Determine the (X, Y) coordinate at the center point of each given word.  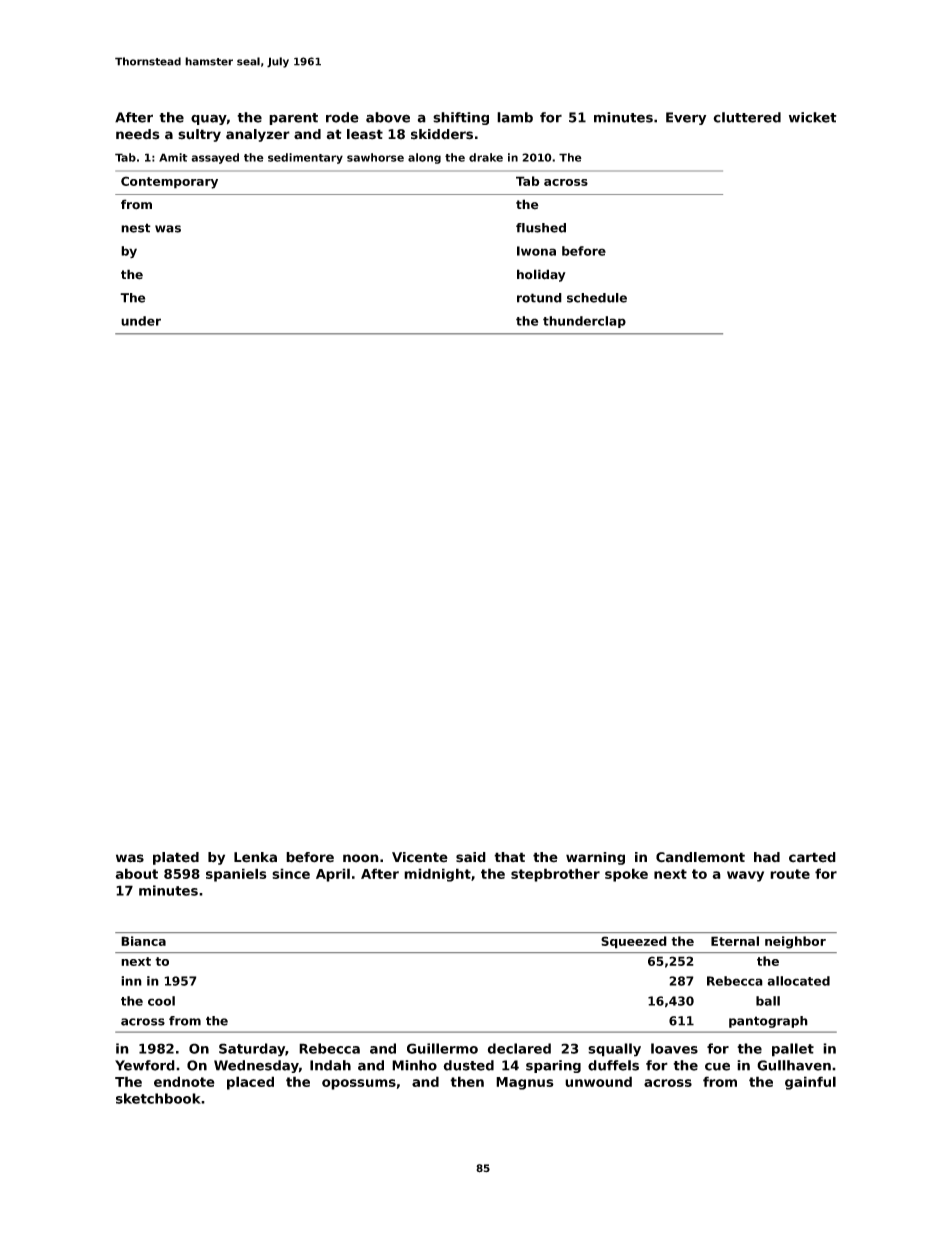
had (767, 857)
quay (209, 119)
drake (486, 157)
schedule (597, 298)
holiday (541, 275)
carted (812, 857)
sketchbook (158, 1098)
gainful (810, 1083)
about (136, 873)
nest (136, 228)
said (471, 857)
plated (176, 858)
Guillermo (442, 1048)
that (509, 857)
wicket (813, 117)
